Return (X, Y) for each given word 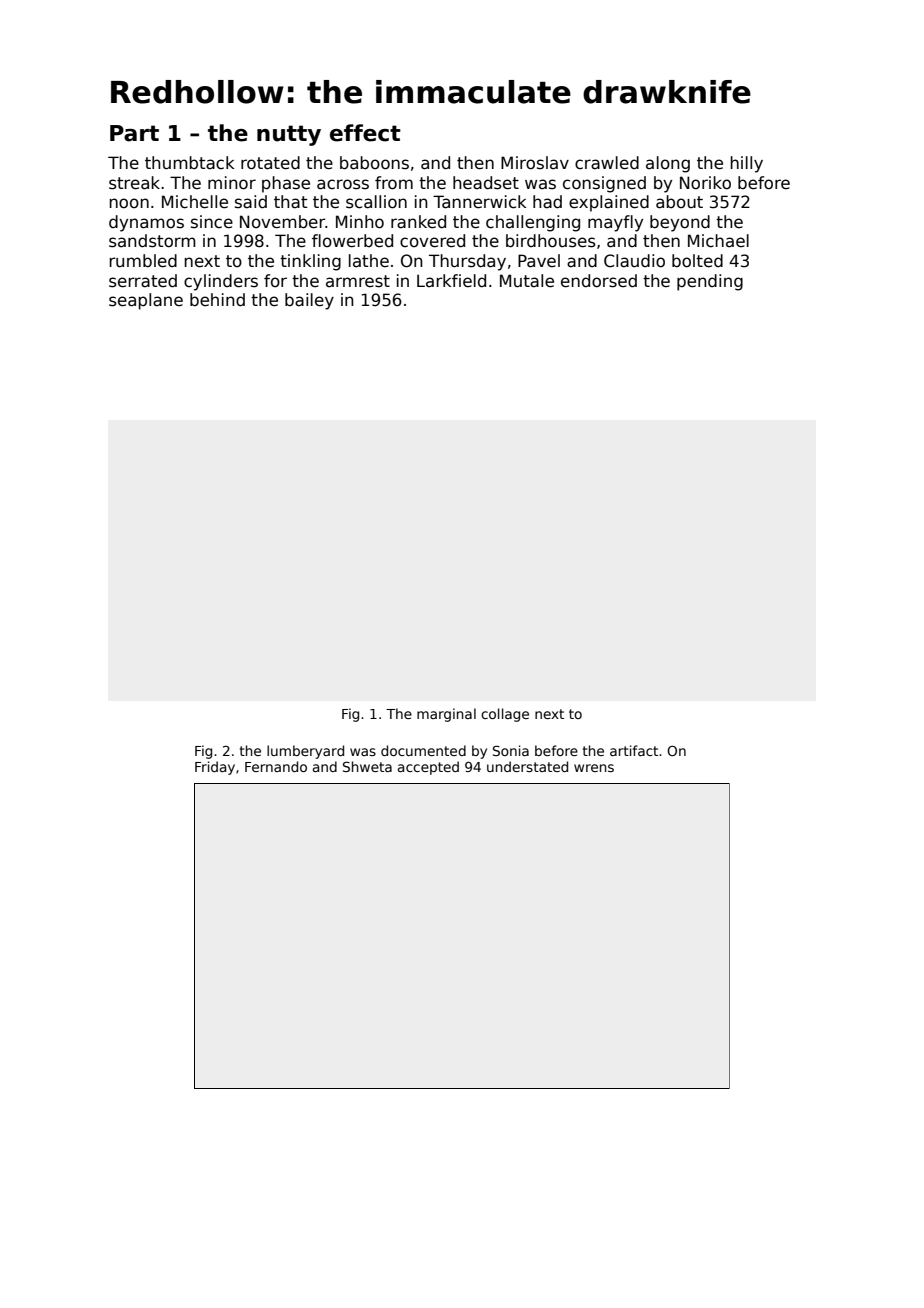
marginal (446, 715)
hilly (746, 164)
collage (505, 715)
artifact (634, 750)
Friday (215, 768)
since (212, 222)
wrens (594, 768)
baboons (374, 163)
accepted (428, 768)
